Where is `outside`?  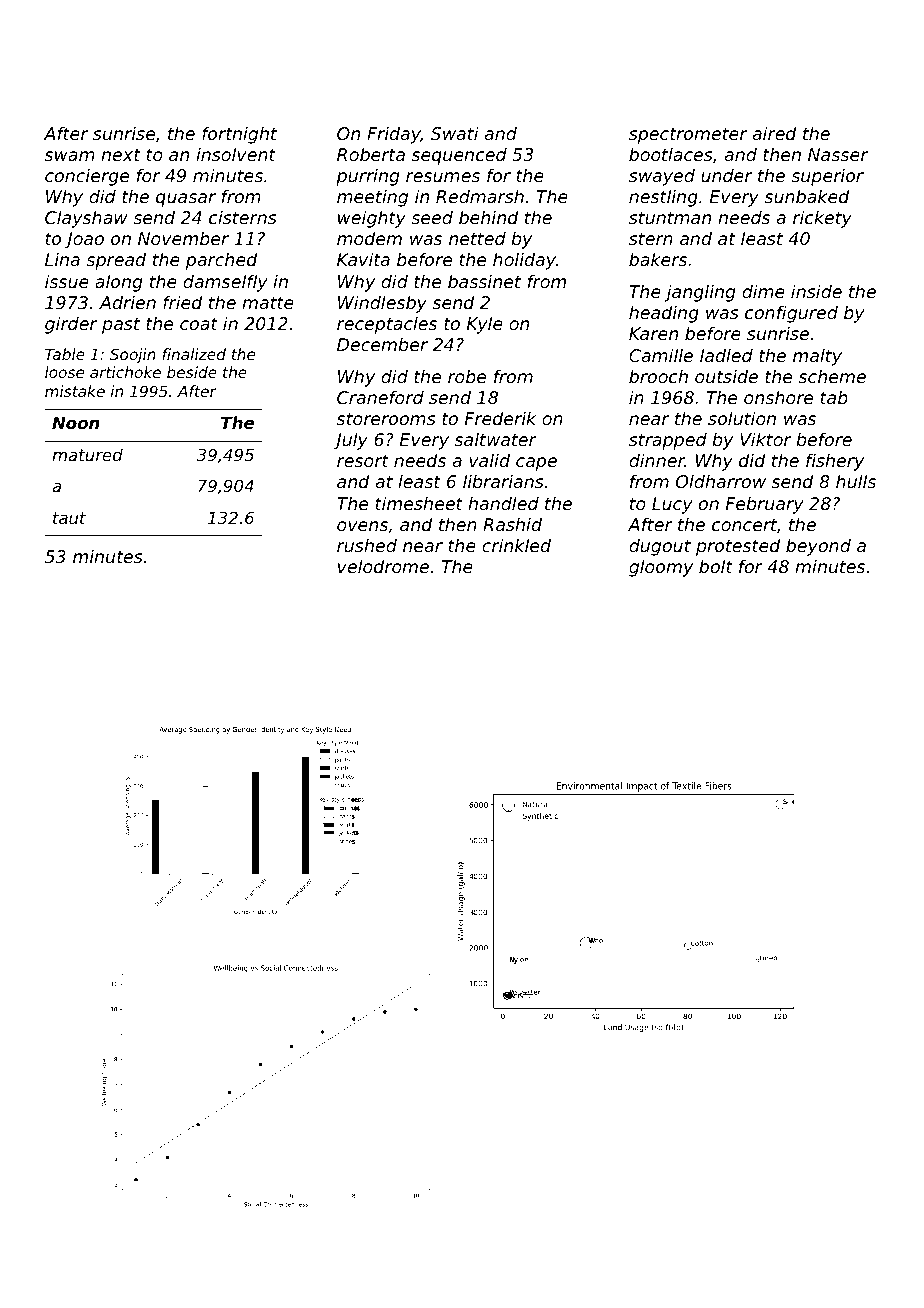
outside is located at coordinates (726, 376).
